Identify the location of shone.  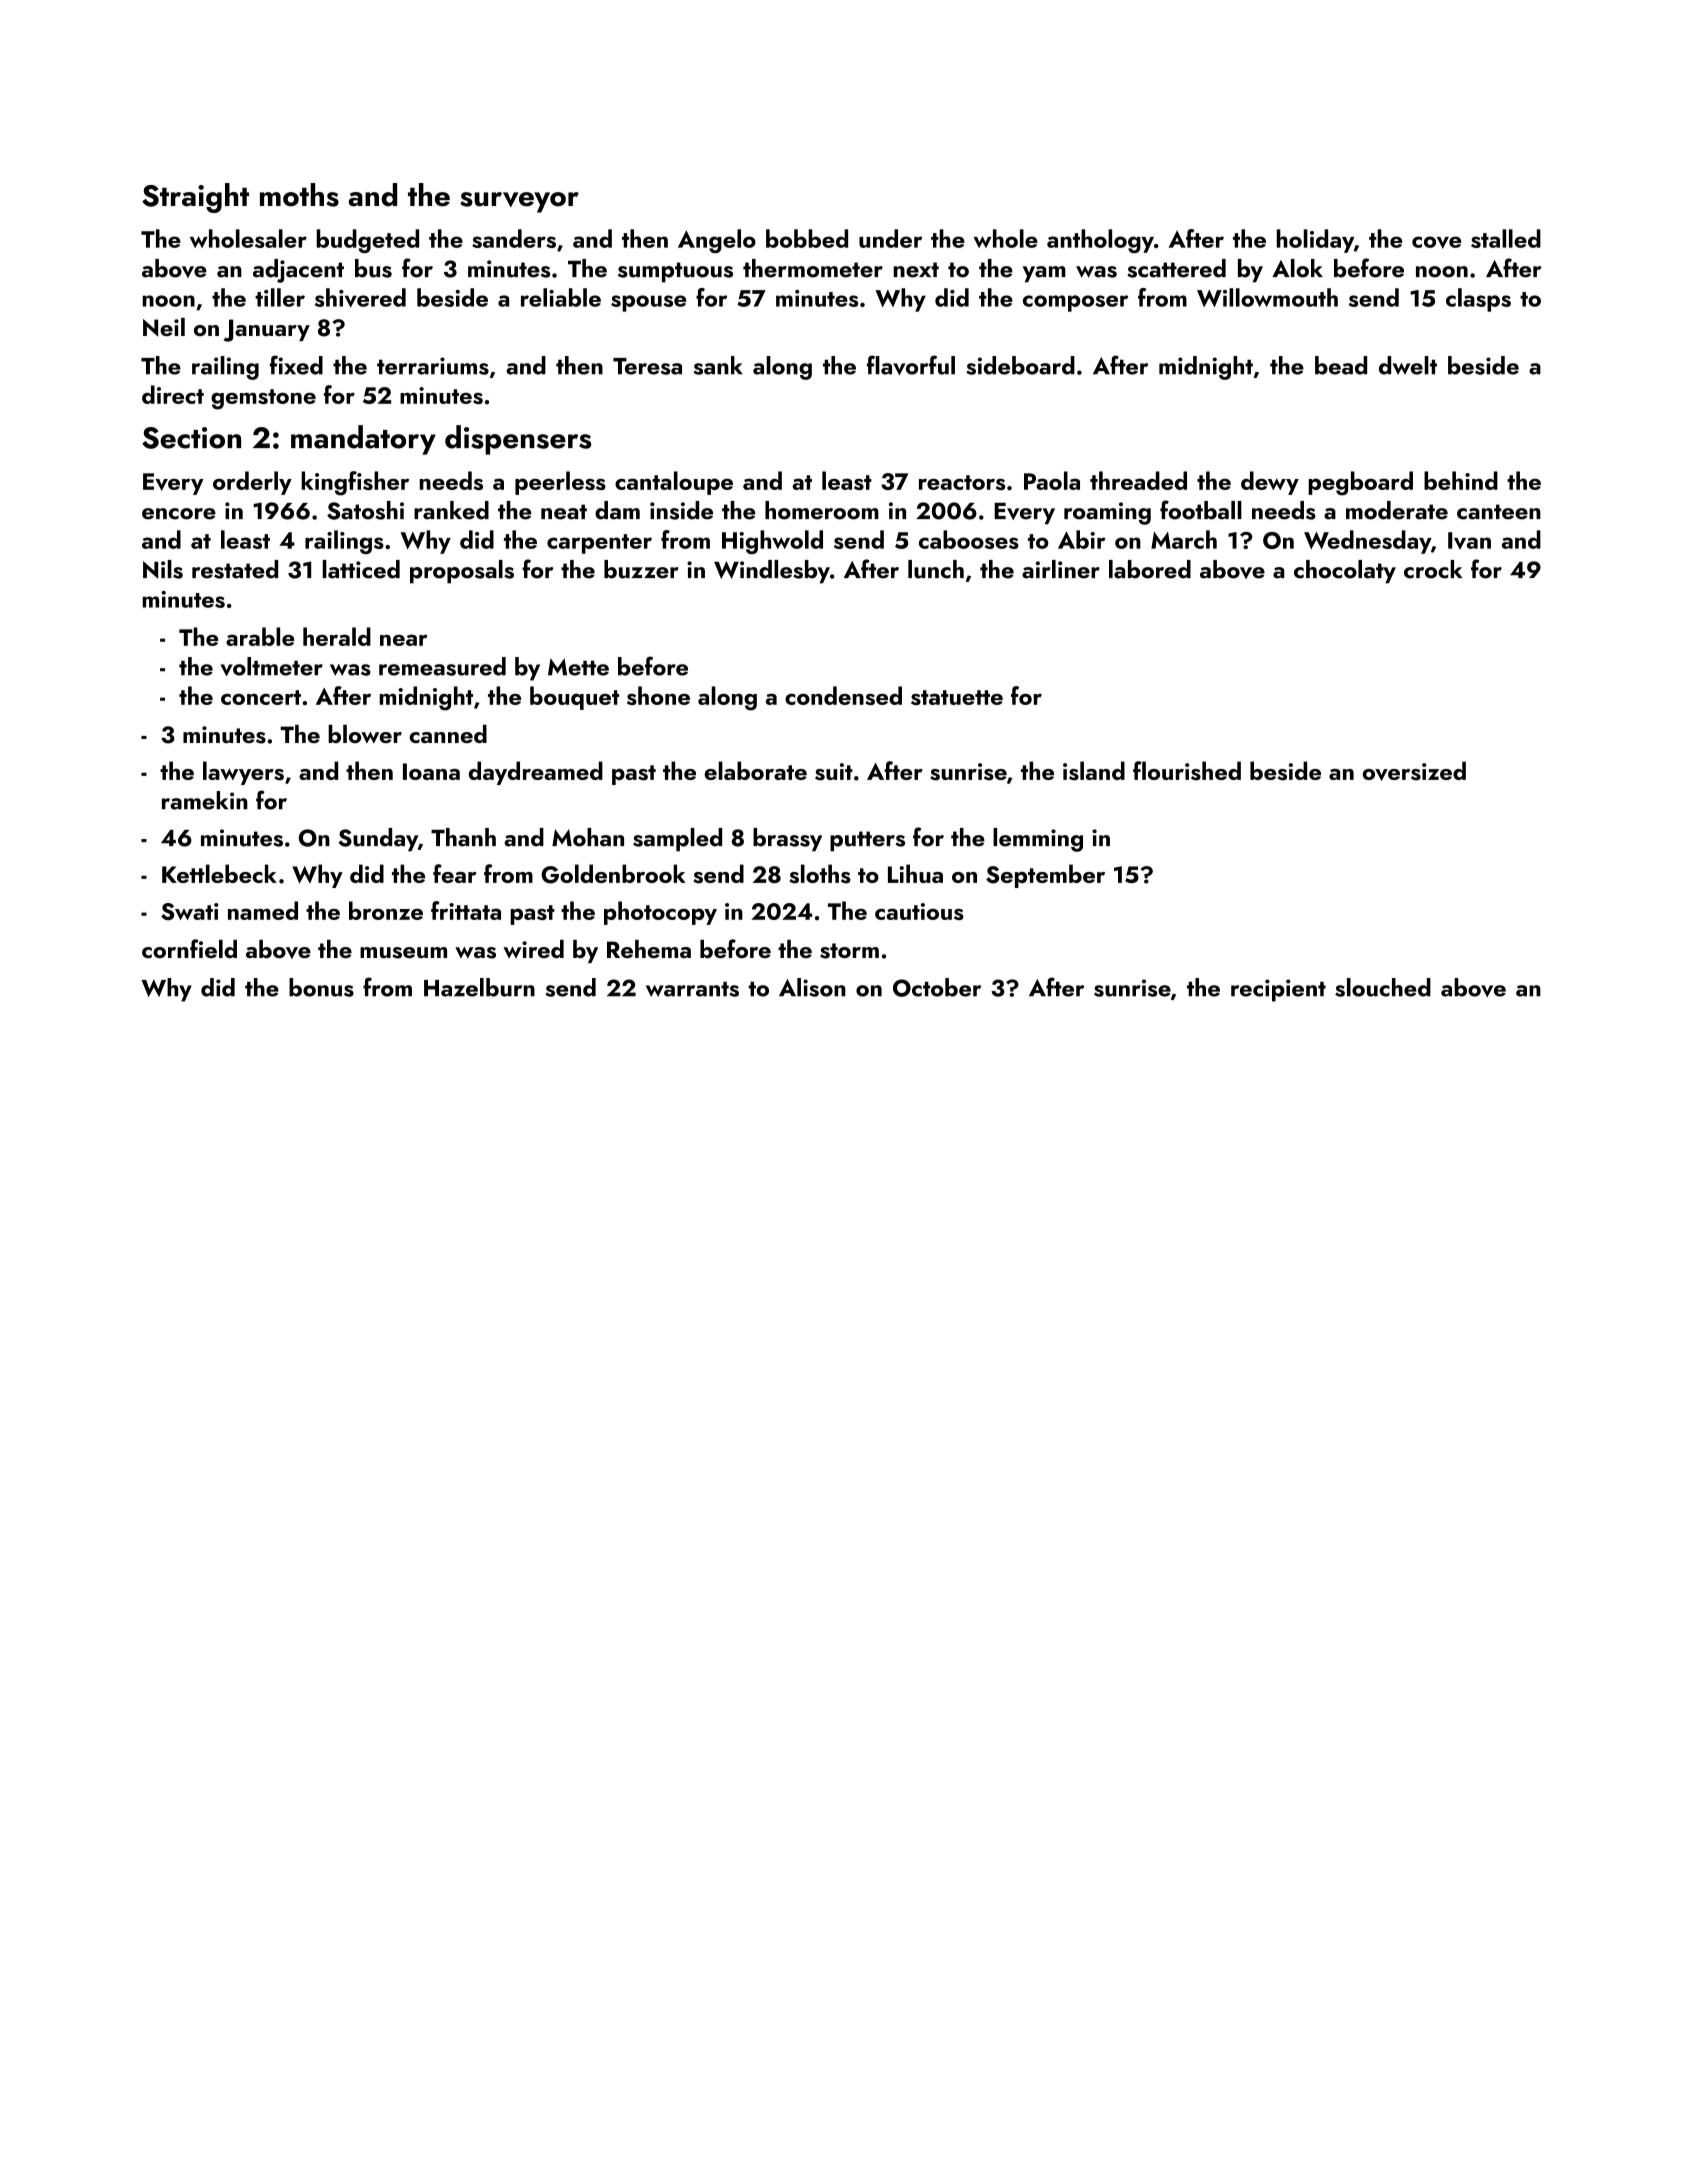
(658, 695).
